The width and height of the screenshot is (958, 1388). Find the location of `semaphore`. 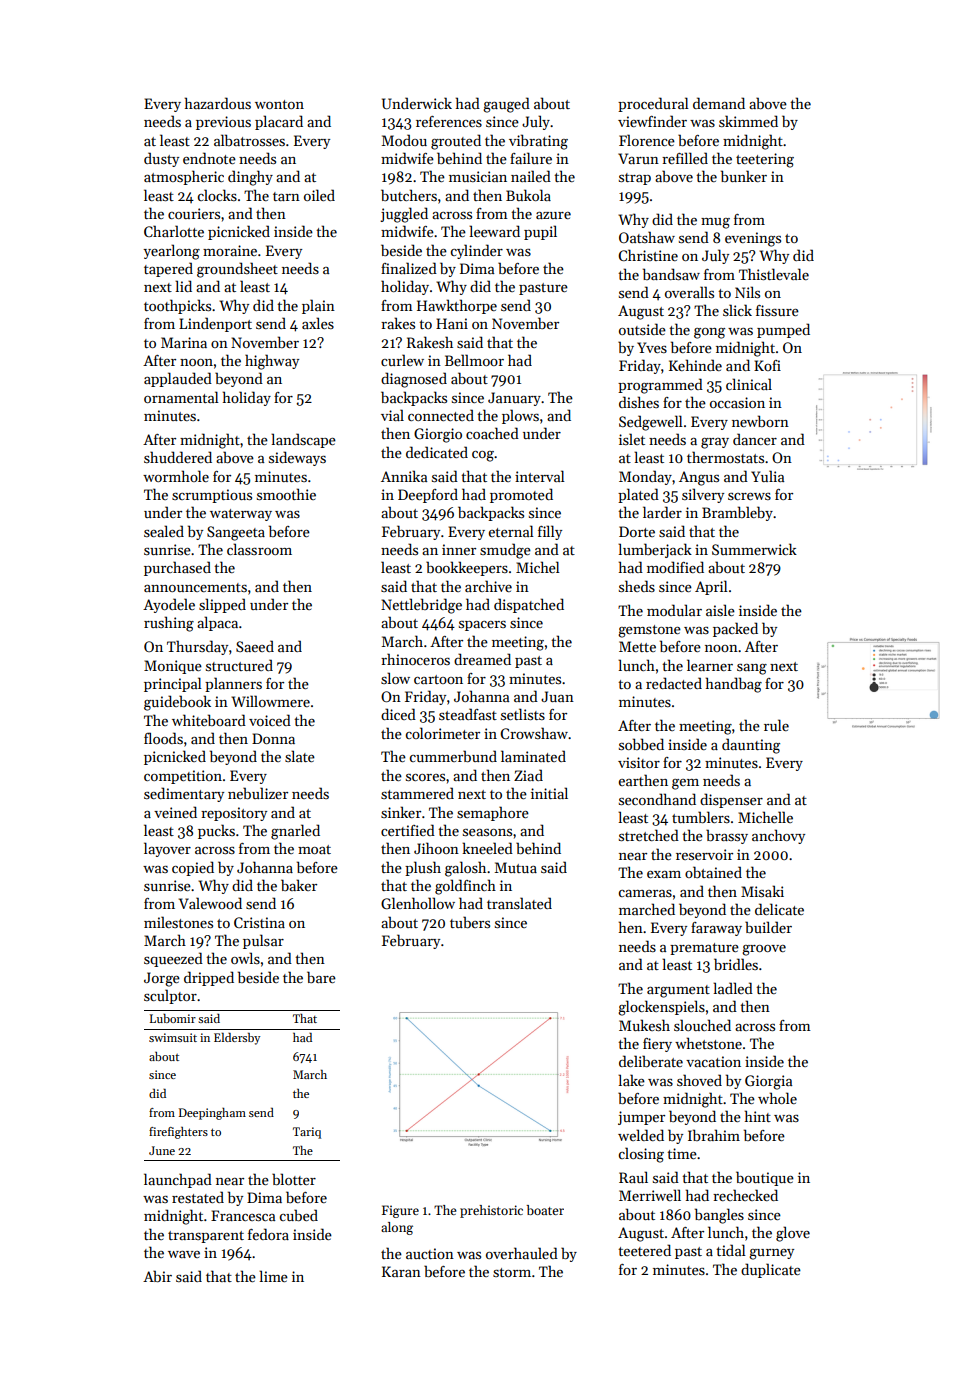

semaphore is located at coordinates (493, 813).
